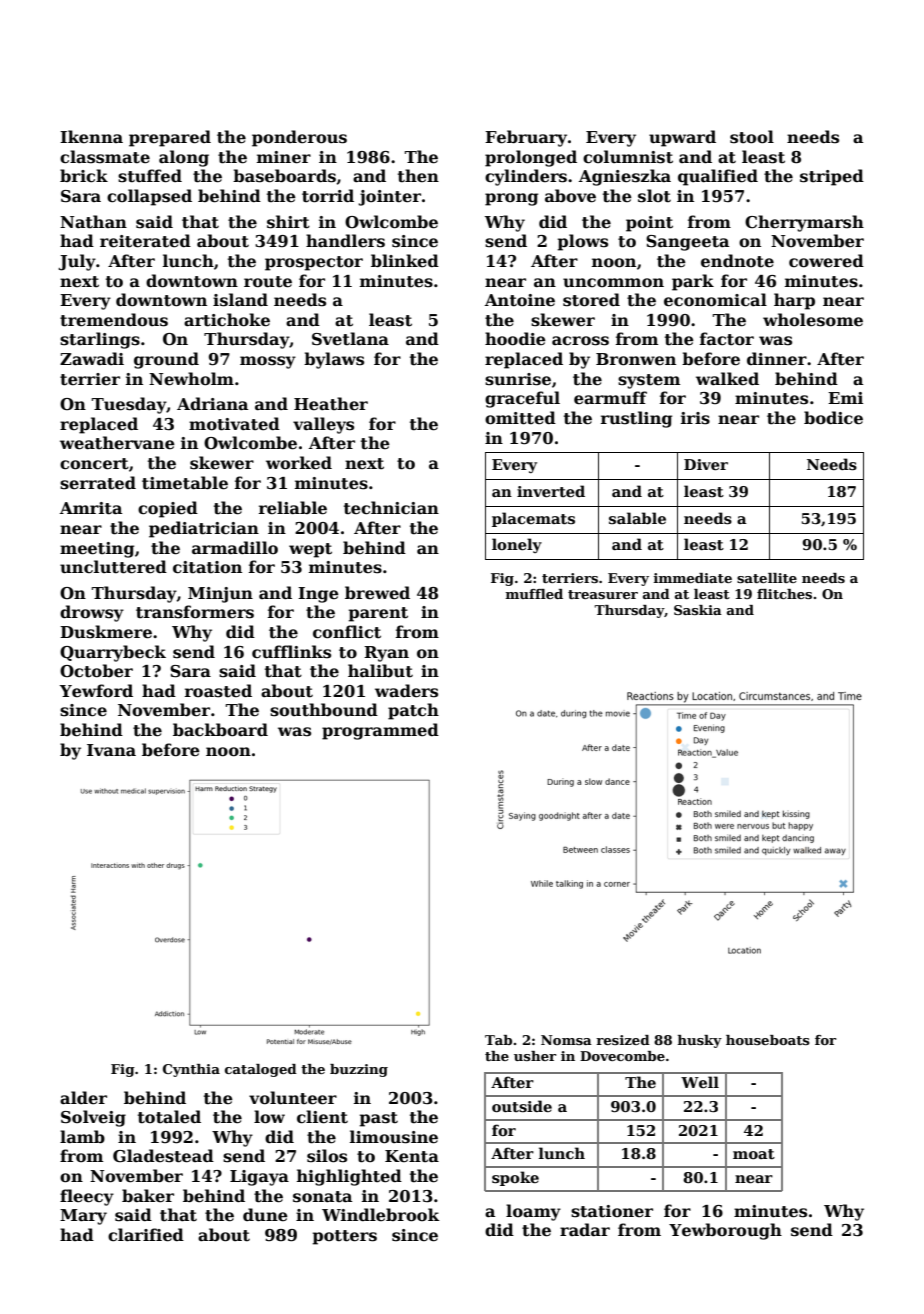 The image size is (924, 1314). What do you see at coordinates (380, 731) in the document?
I see `programmed` at bounding box center [380, 731].
